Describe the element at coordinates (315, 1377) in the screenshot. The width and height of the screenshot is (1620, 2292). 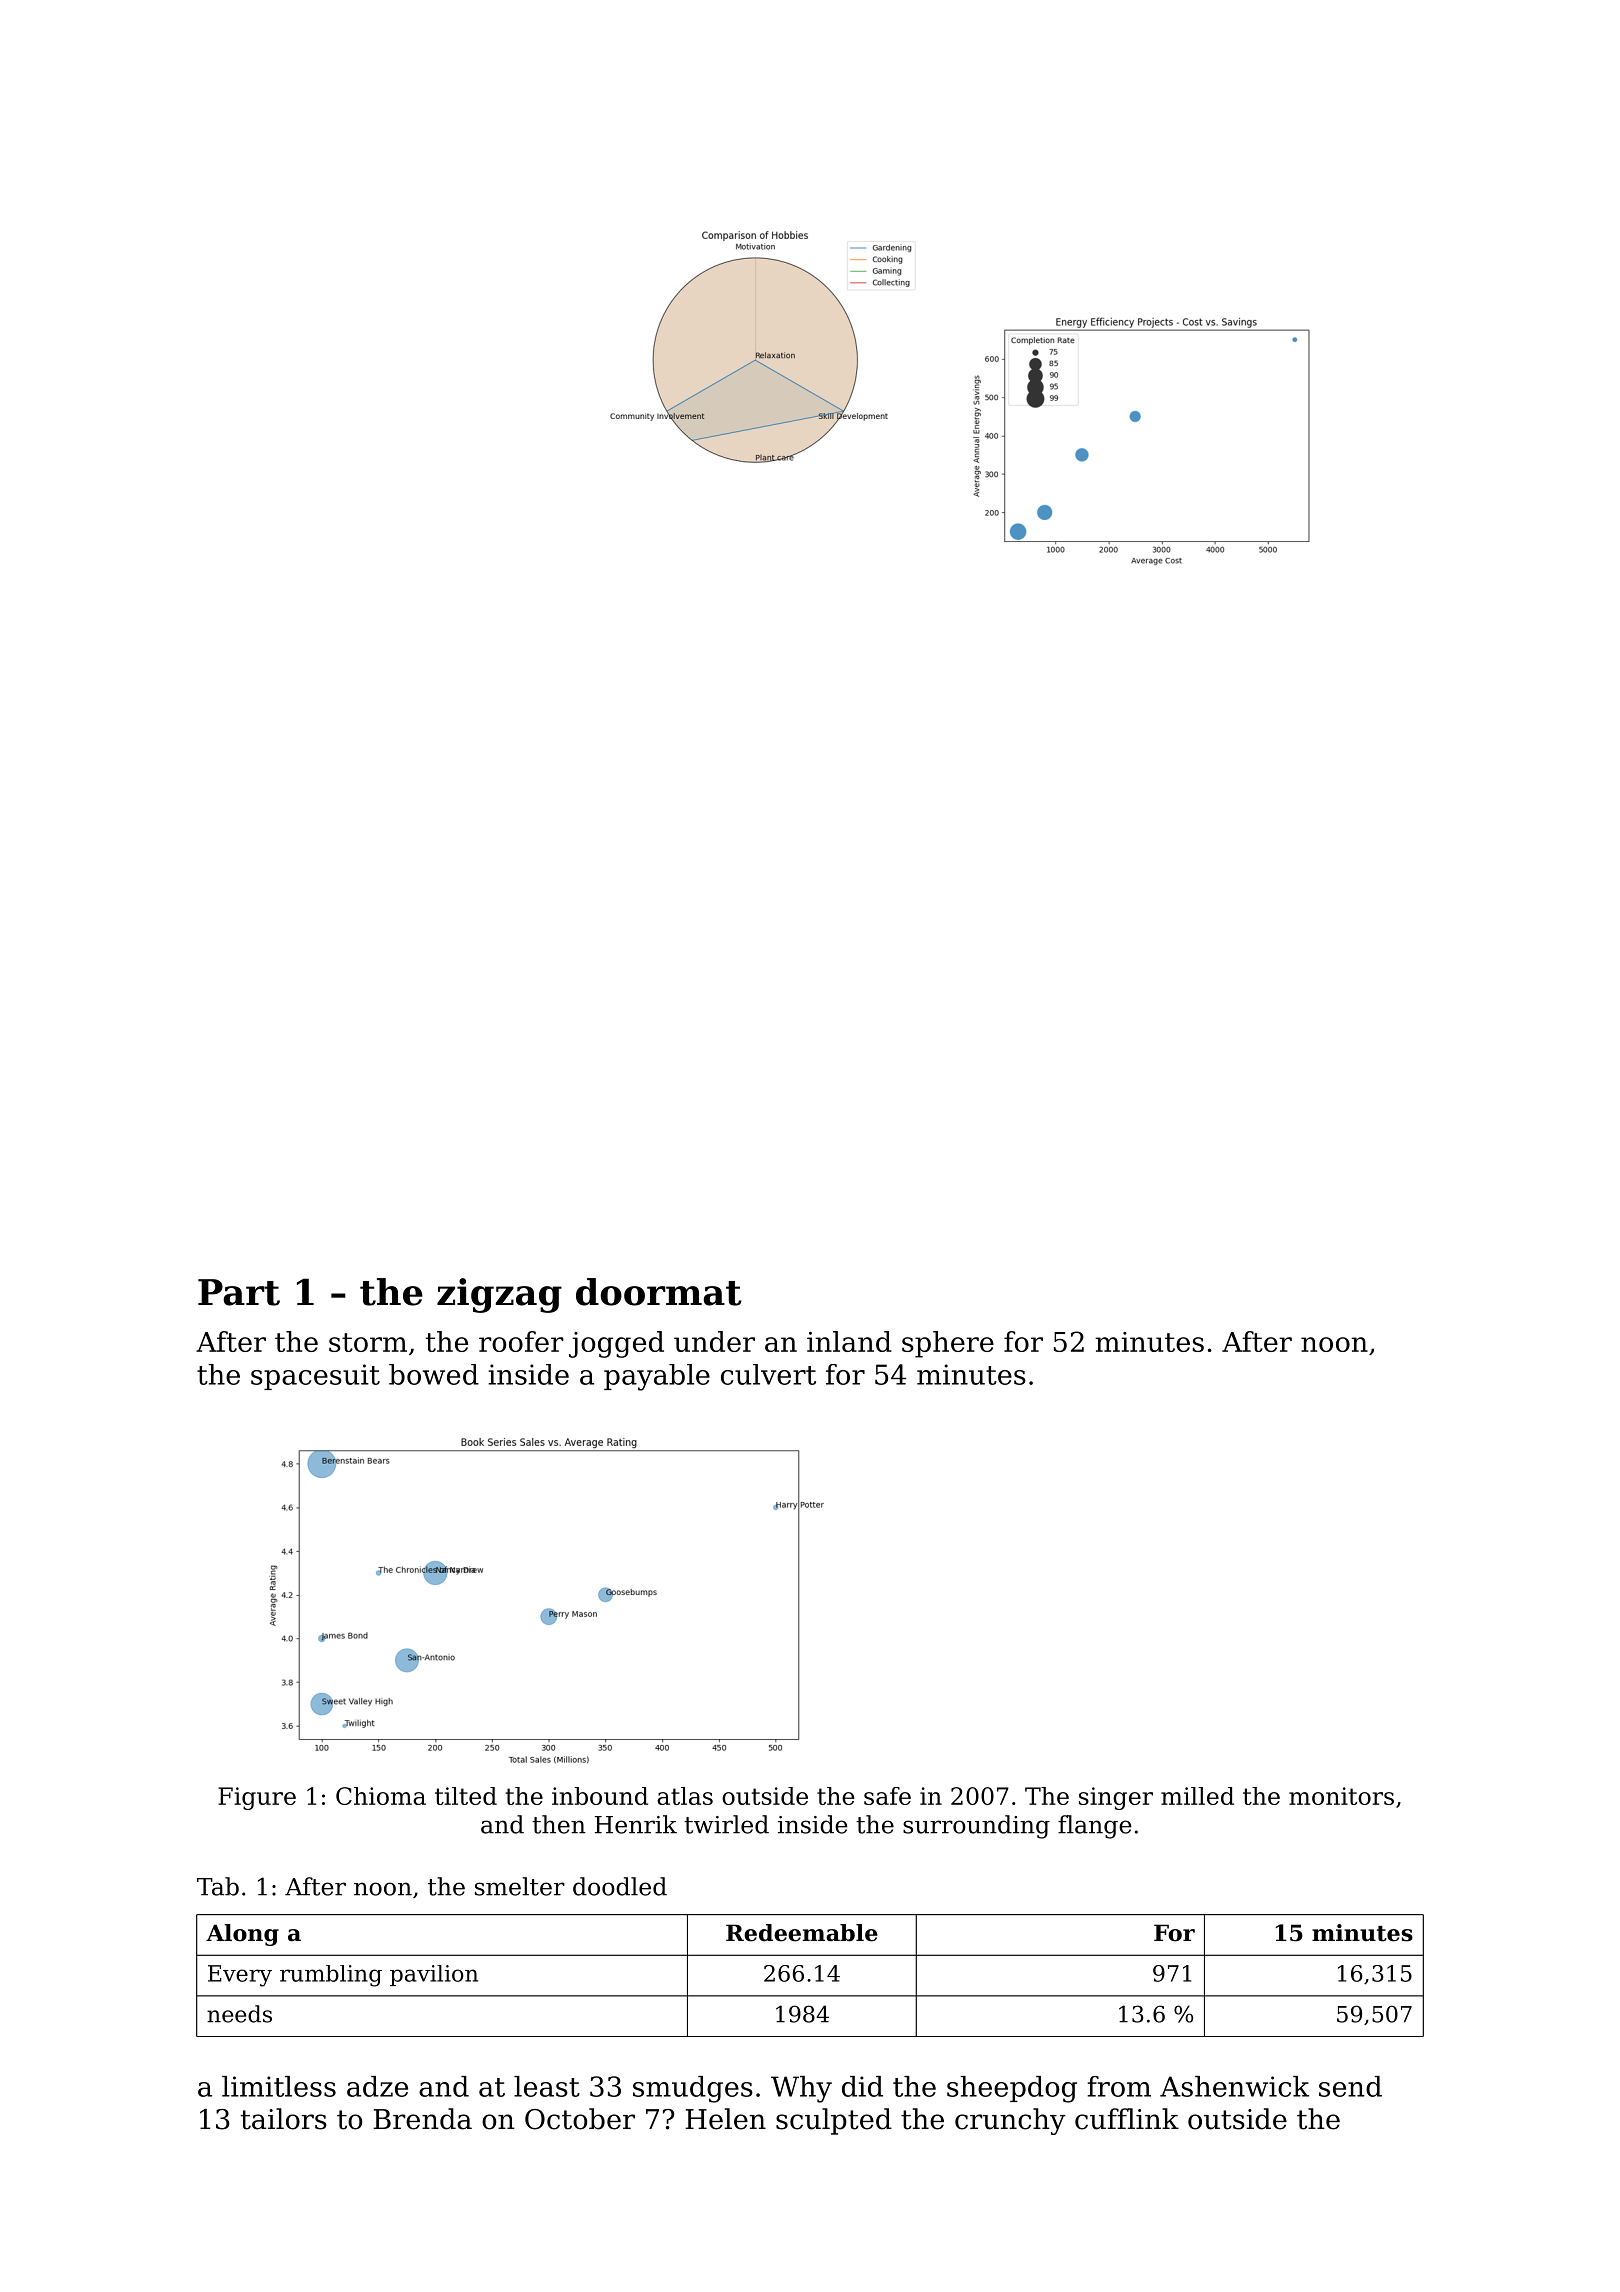
I see `spacesuit` at that location.
